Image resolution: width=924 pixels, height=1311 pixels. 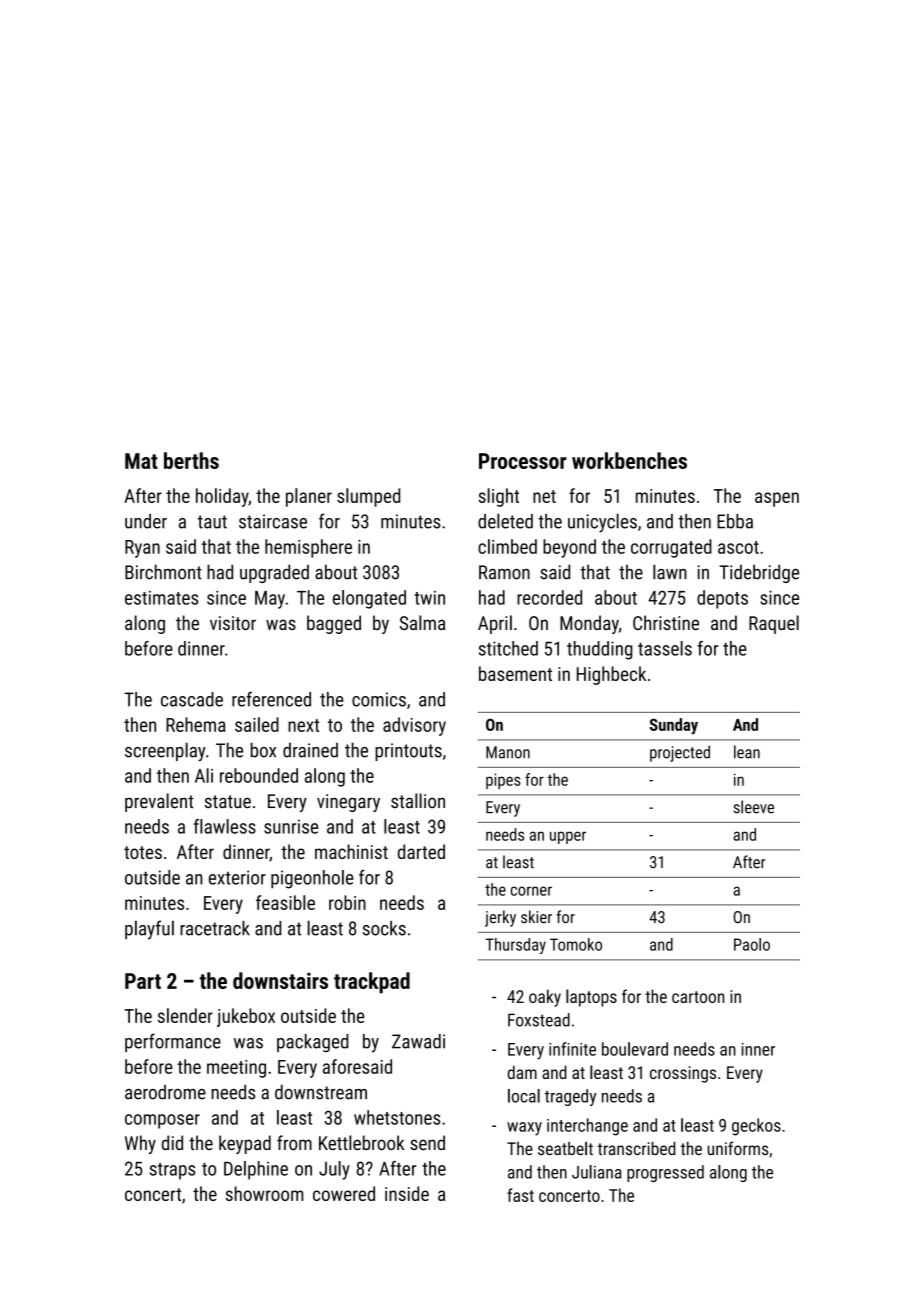 I want to click on Foxstead, so click(x=539, y=1020).
